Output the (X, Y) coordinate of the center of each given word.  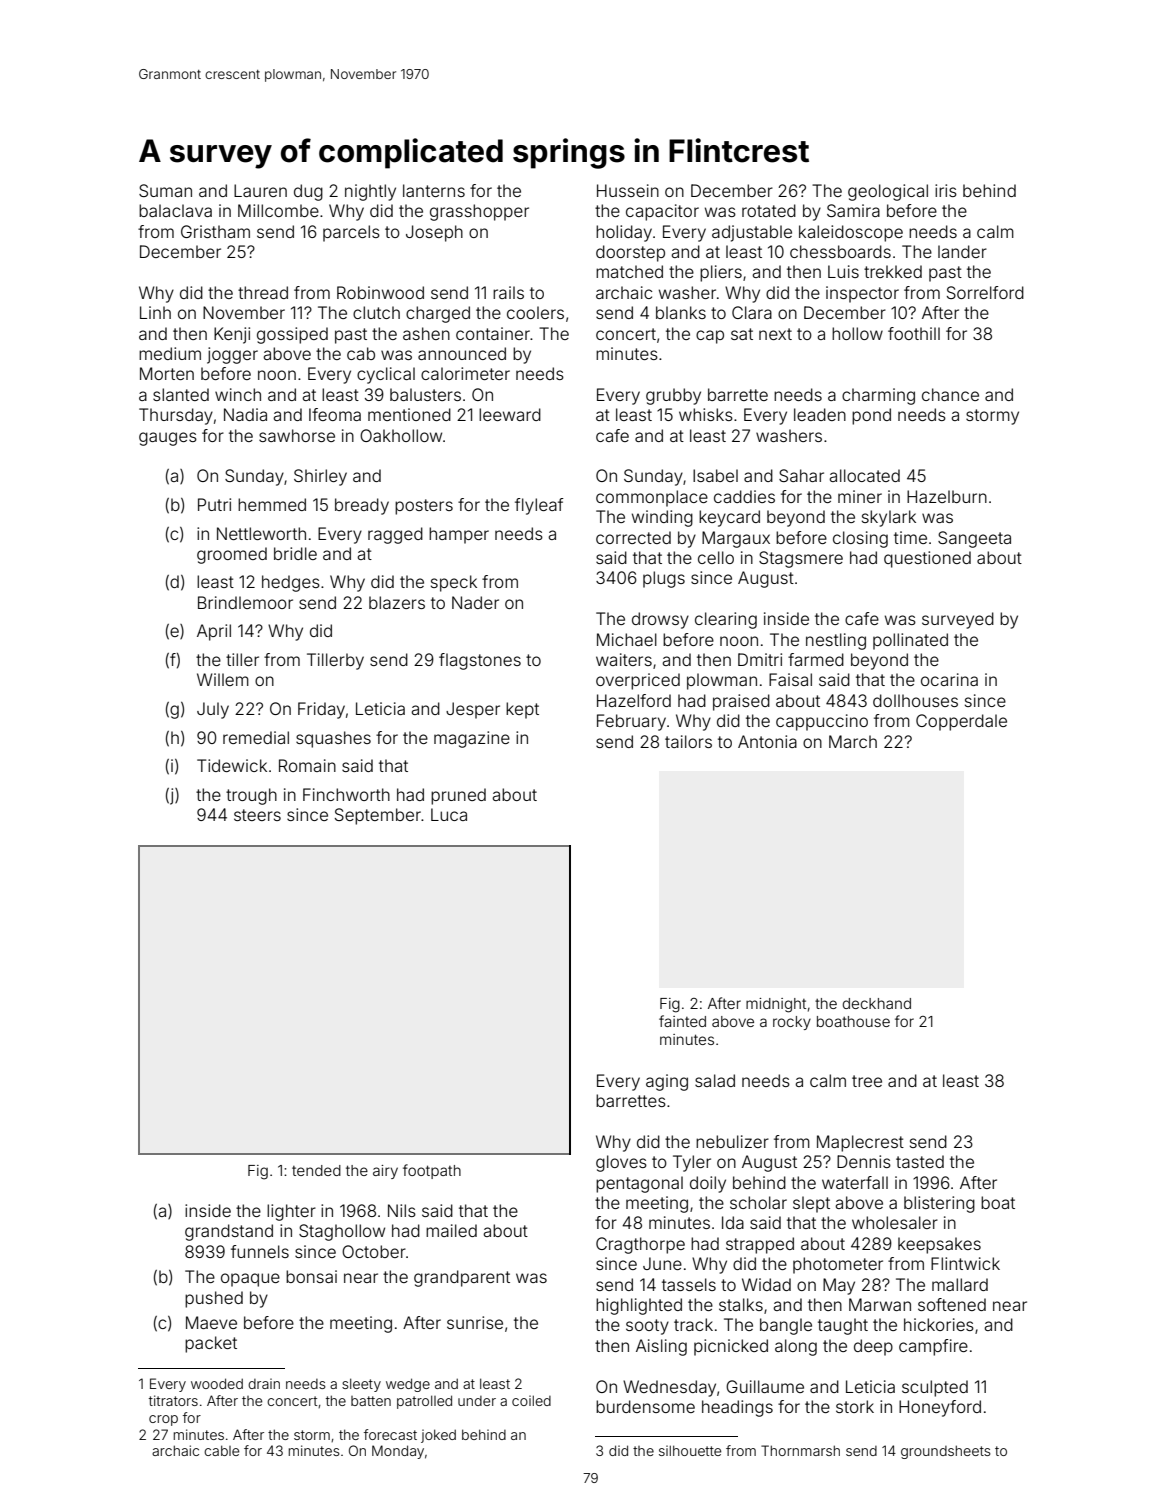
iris (946, 190)
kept (522, 710)
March (853, 741)
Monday (398, 1452)
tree (867, 1081)
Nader (475, 602)
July (213, 710)
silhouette (690, 1450)
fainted (682, 1021)
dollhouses (915, 700)
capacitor (662, 212)
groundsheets (946, 1452)
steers (257, 815)
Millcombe (278, 210)
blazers (397, 602)
